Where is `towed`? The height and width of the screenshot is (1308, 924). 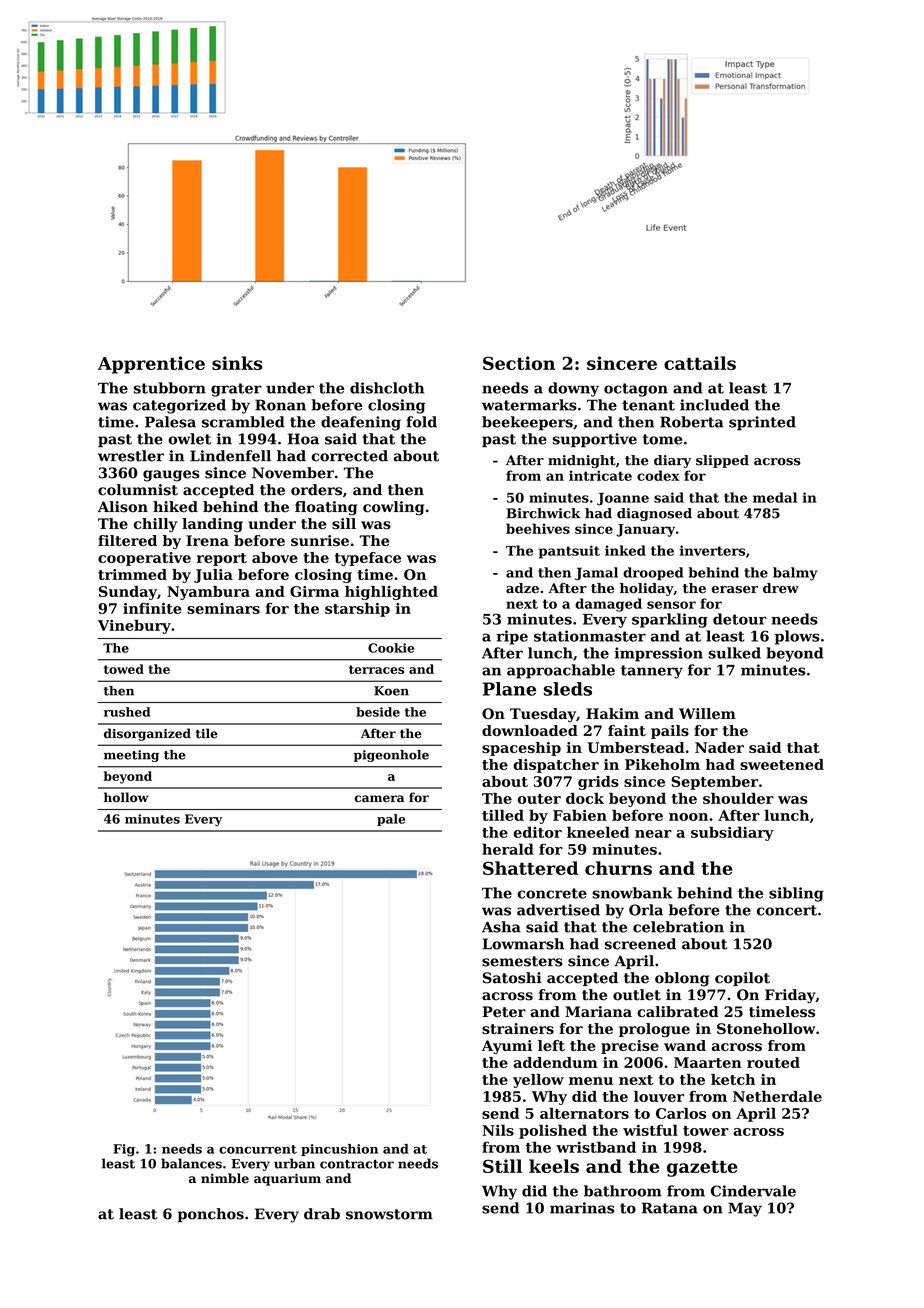 towed is located at coordinates (124, 669).
